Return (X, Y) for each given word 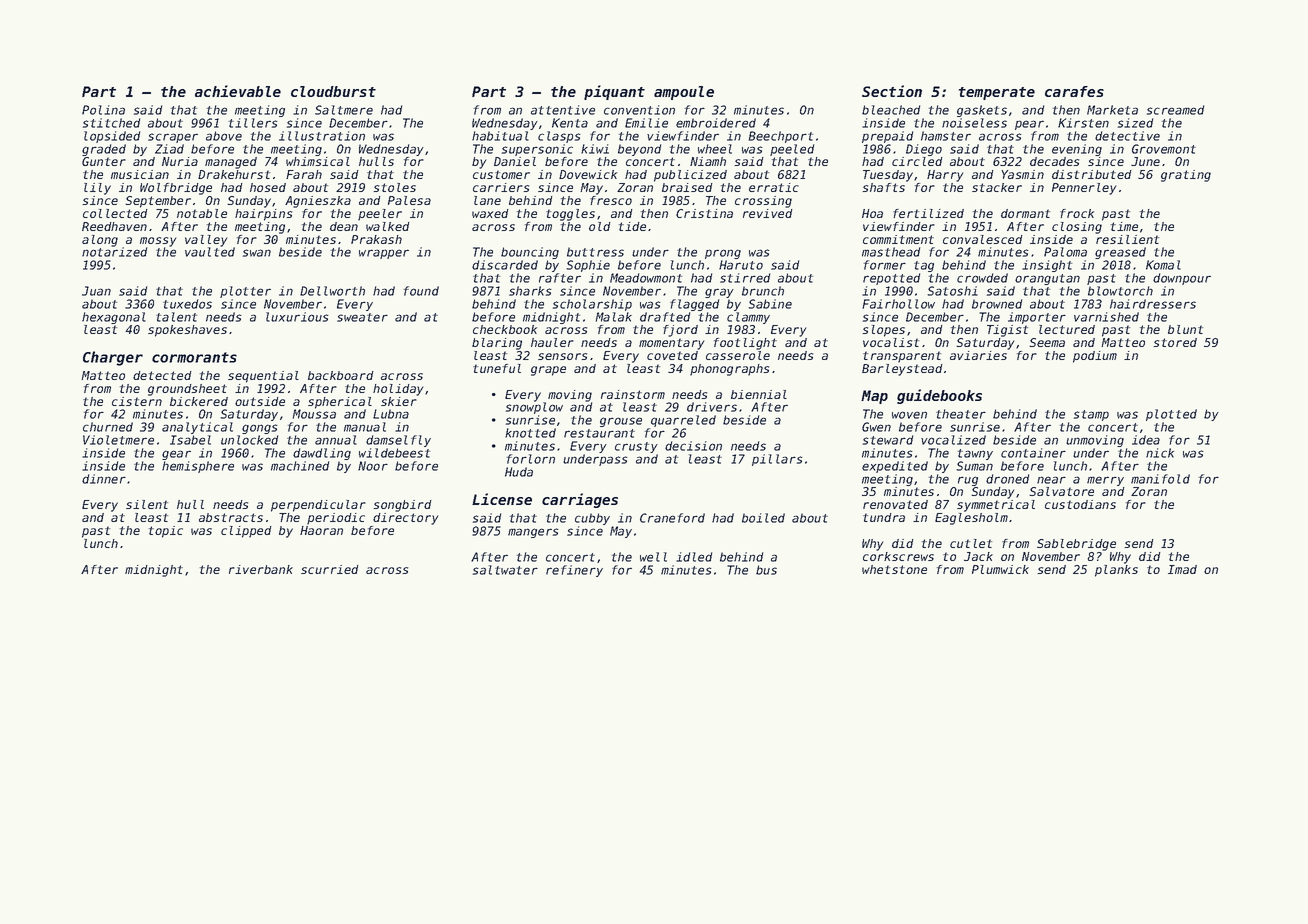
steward (888, 440)
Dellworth (332, 291)
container (1033, 453)
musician (140, 174)
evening (1077, 150)
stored (1175, 342)
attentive (563, 110)
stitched (111, 123)
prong (723, 254)
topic (166, 532)
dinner (104, 479)
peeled (792, 150)
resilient (1127, 239)
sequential (263, 377)
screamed (1175, 110)
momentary (672, 344)
